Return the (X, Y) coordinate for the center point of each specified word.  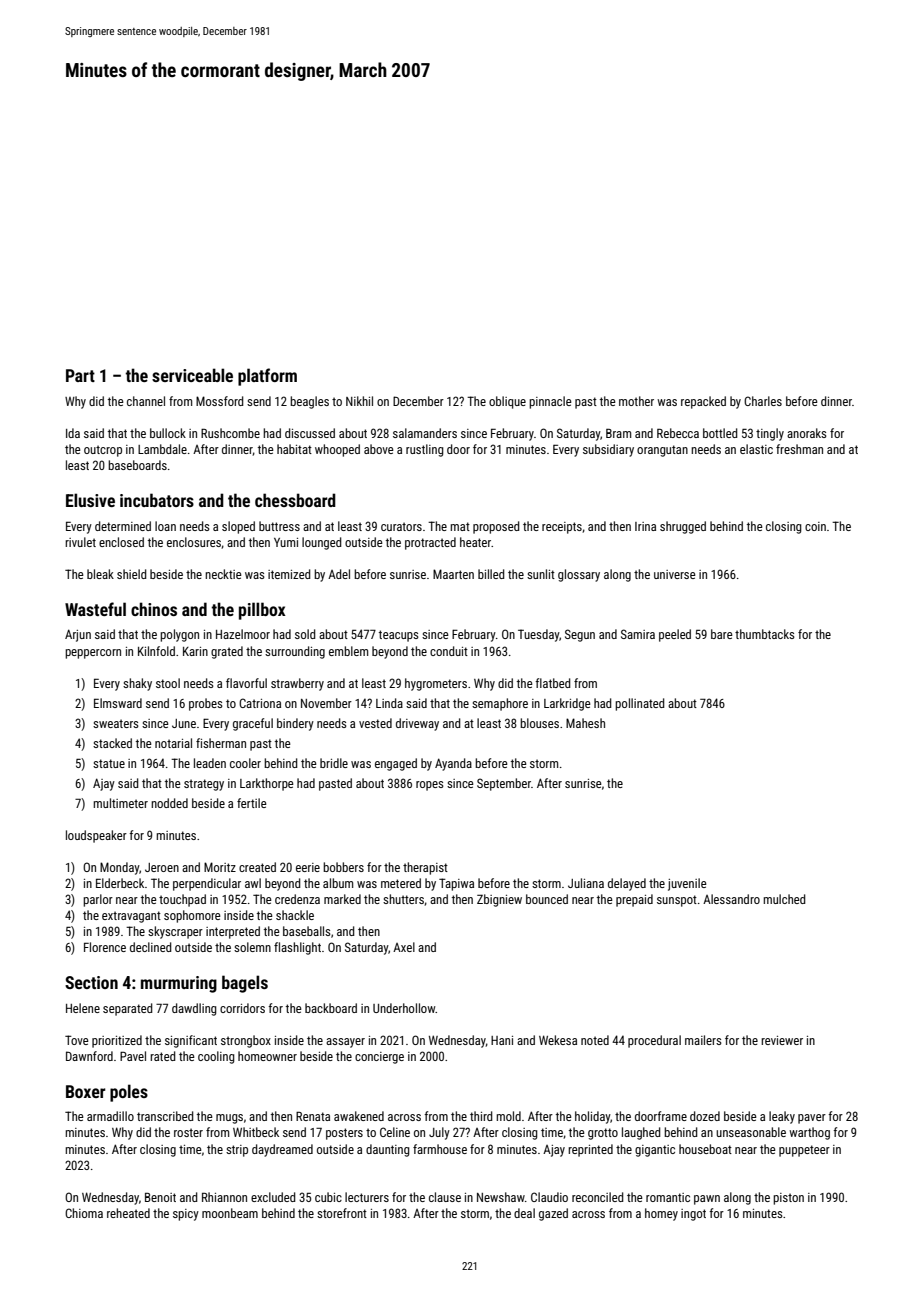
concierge (379, 1058)
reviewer (782, 1040)
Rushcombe (230, 433)
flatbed (553, 683)
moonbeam (230, 1213)
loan (165, 526)
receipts (562, 528)
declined (151, 947)
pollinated (640, 704)
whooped (337, 450)
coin (815, 526)
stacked (112, 743)
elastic (756, 449)
